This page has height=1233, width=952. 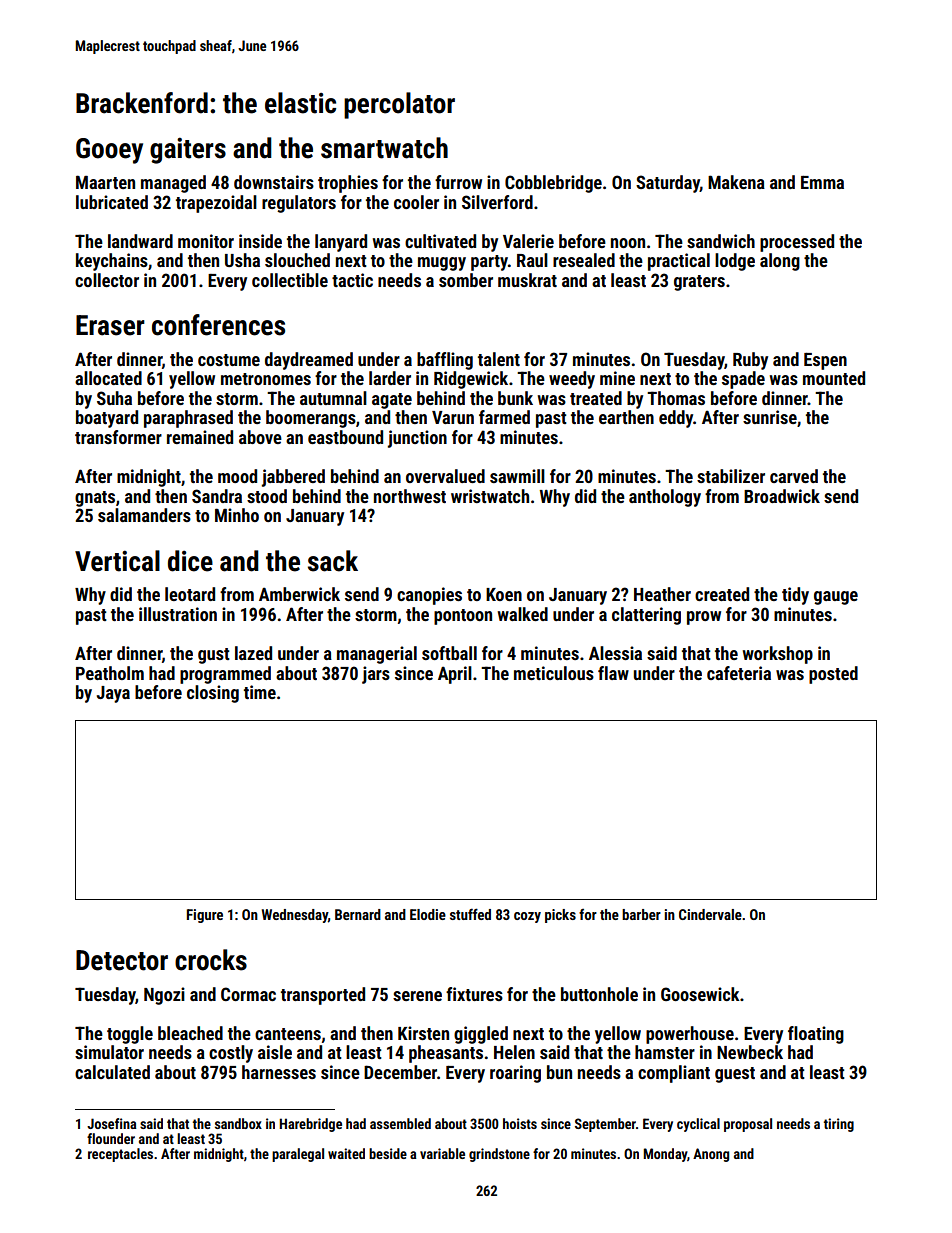 What do you see at coordinates (668, 184) in the page?
I see `Saturday` at bounding box center [668, 184].
